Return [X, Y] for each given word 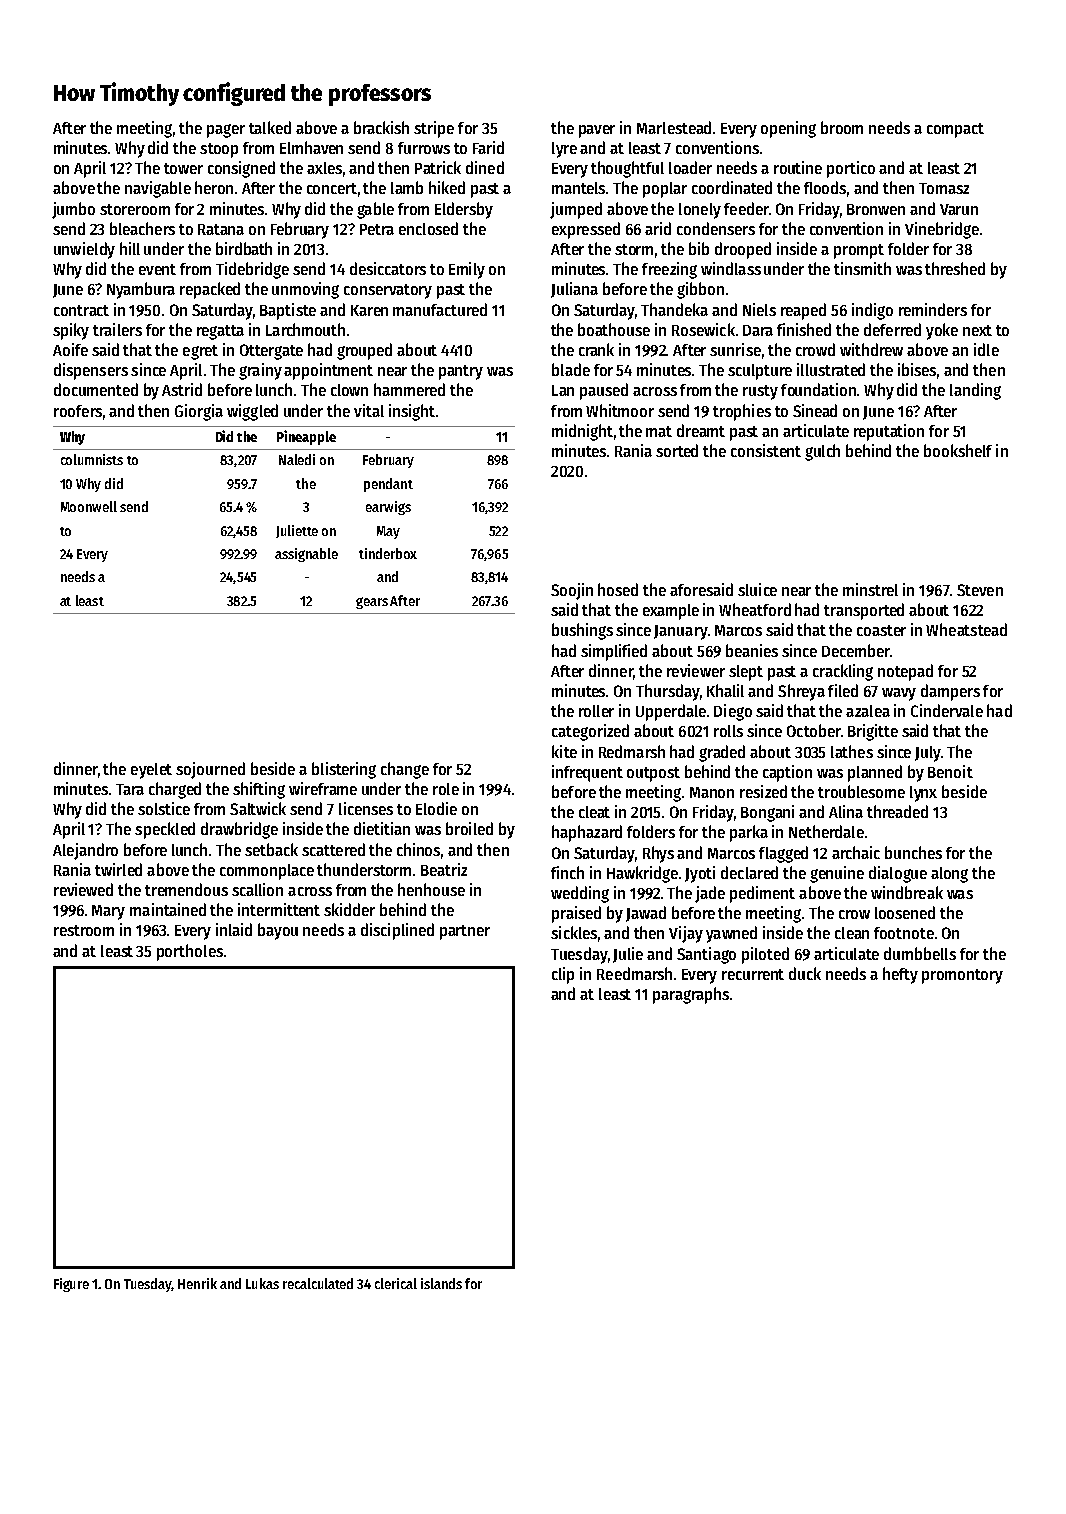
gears [372, 603]
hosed [618, 589]
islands [441, 1283]
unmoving [305, 290]
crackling [843, 672]
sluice [757, 589]
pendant [388, 485]
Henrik [197, 1283]
